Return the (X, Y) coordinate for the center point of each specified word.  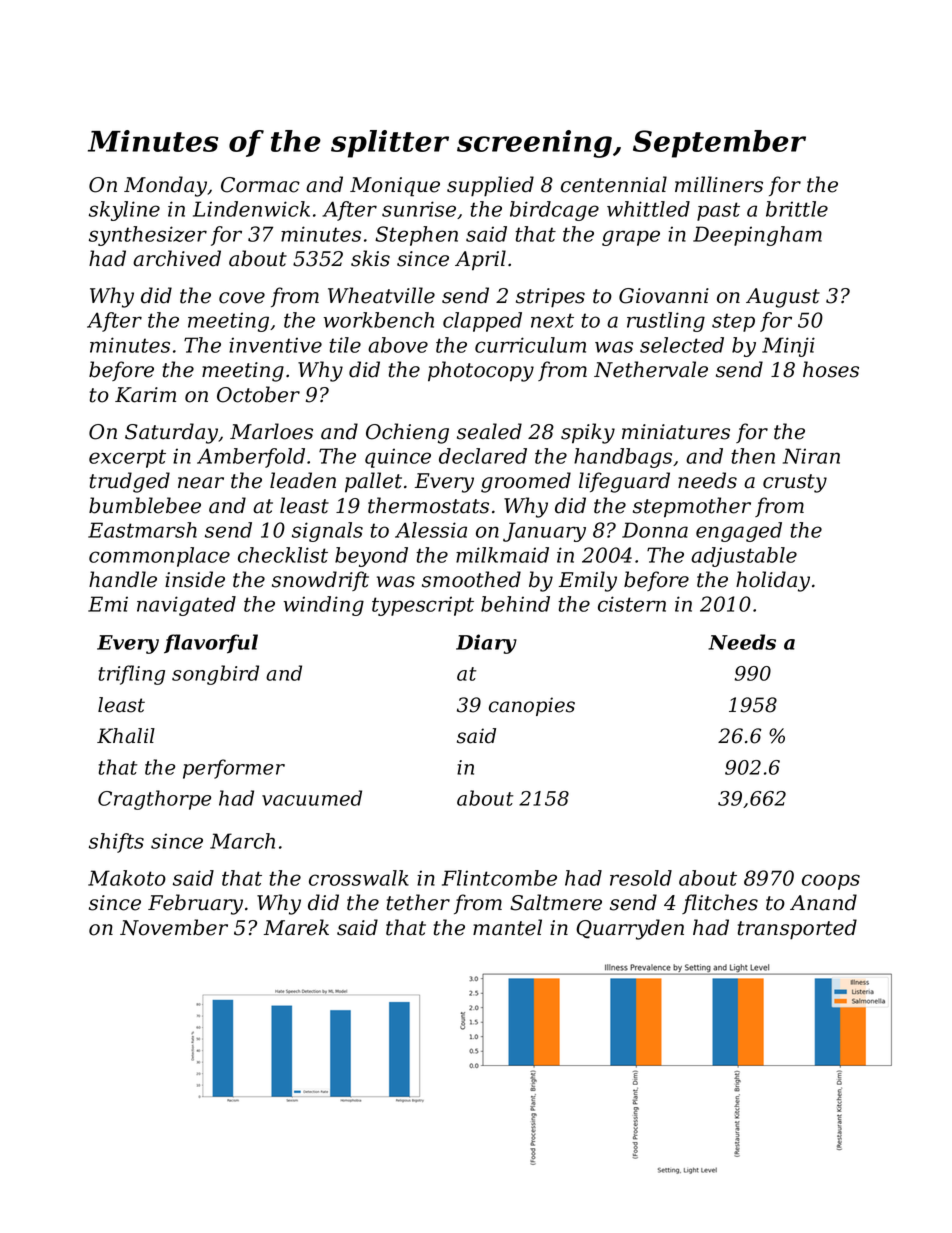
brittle (797, 209)
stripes (550, 298)
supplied (490, 186)
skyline (124, 211)
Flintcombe (499, 878)
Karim (145, 395)
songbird (215, 675)
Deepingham (757, 236)
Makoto (127, 878)
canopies (532, 706)
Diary (486, 644)
